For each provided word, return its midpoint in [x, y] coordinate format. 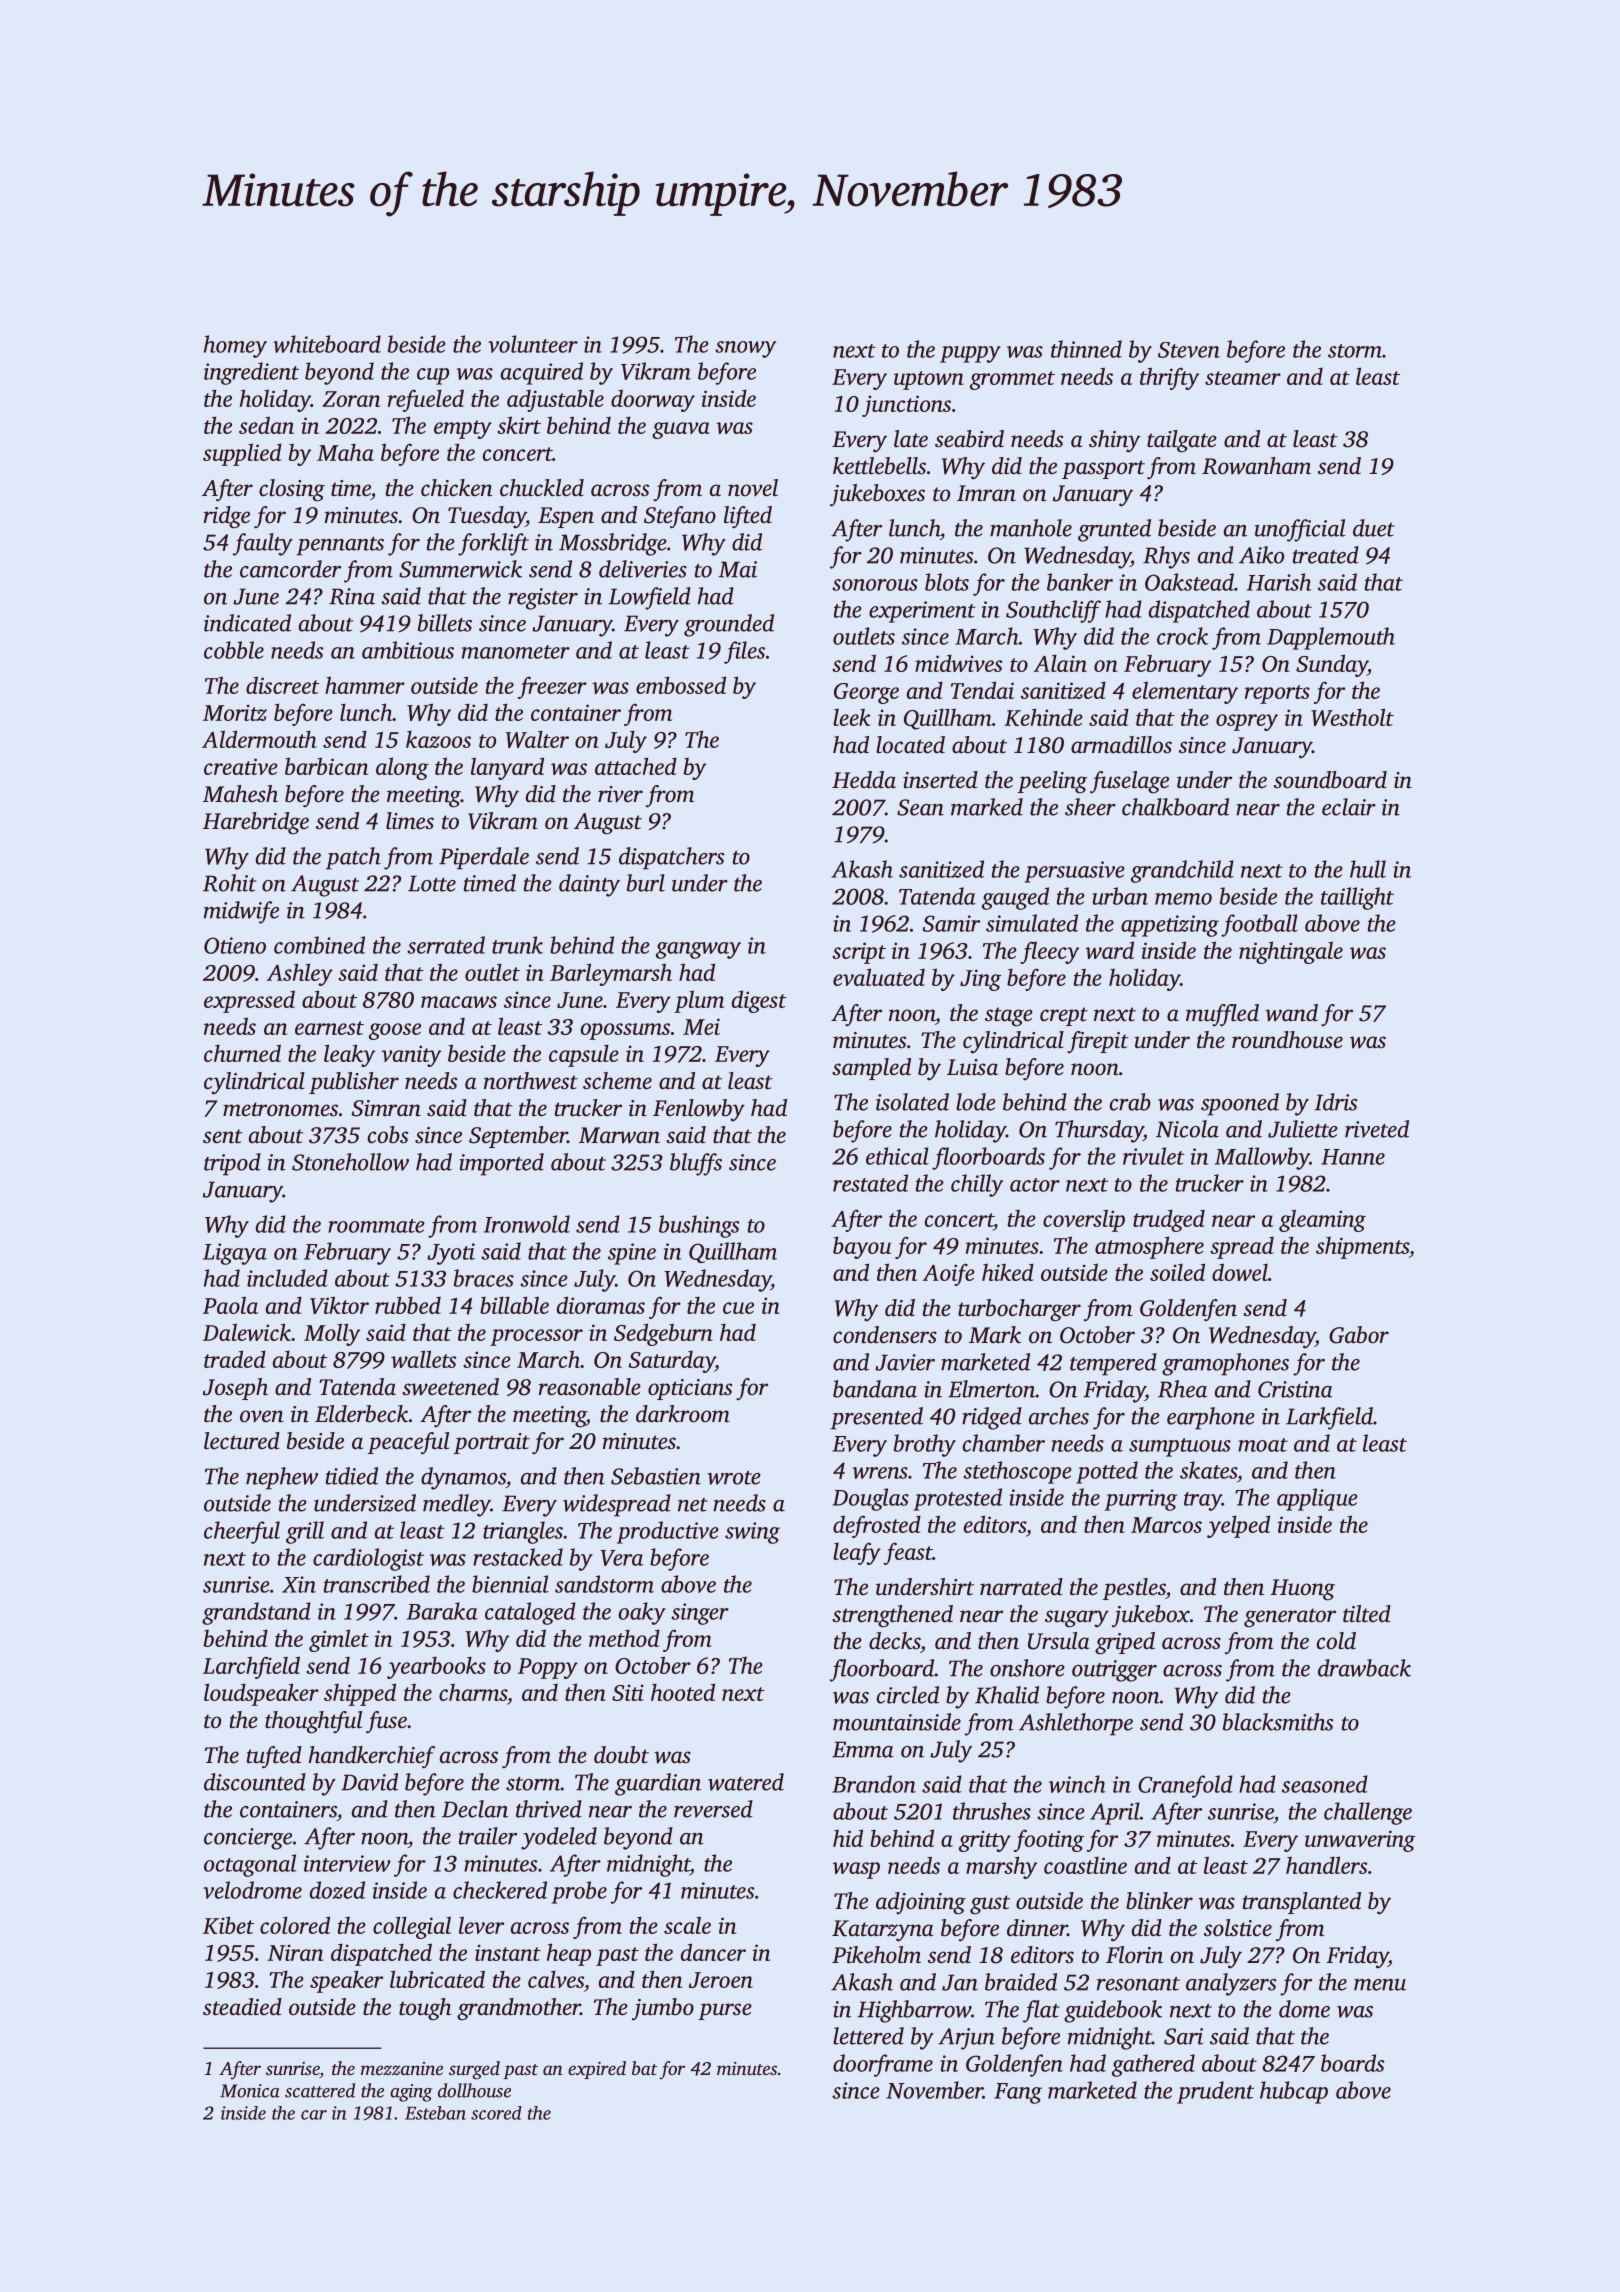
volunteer [533, 344]
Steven [1189, 350]
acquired [542, 373]
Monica [250, 2091]
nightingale [1291, 952]
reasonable [590, 1387]
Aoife [949, 1274]
